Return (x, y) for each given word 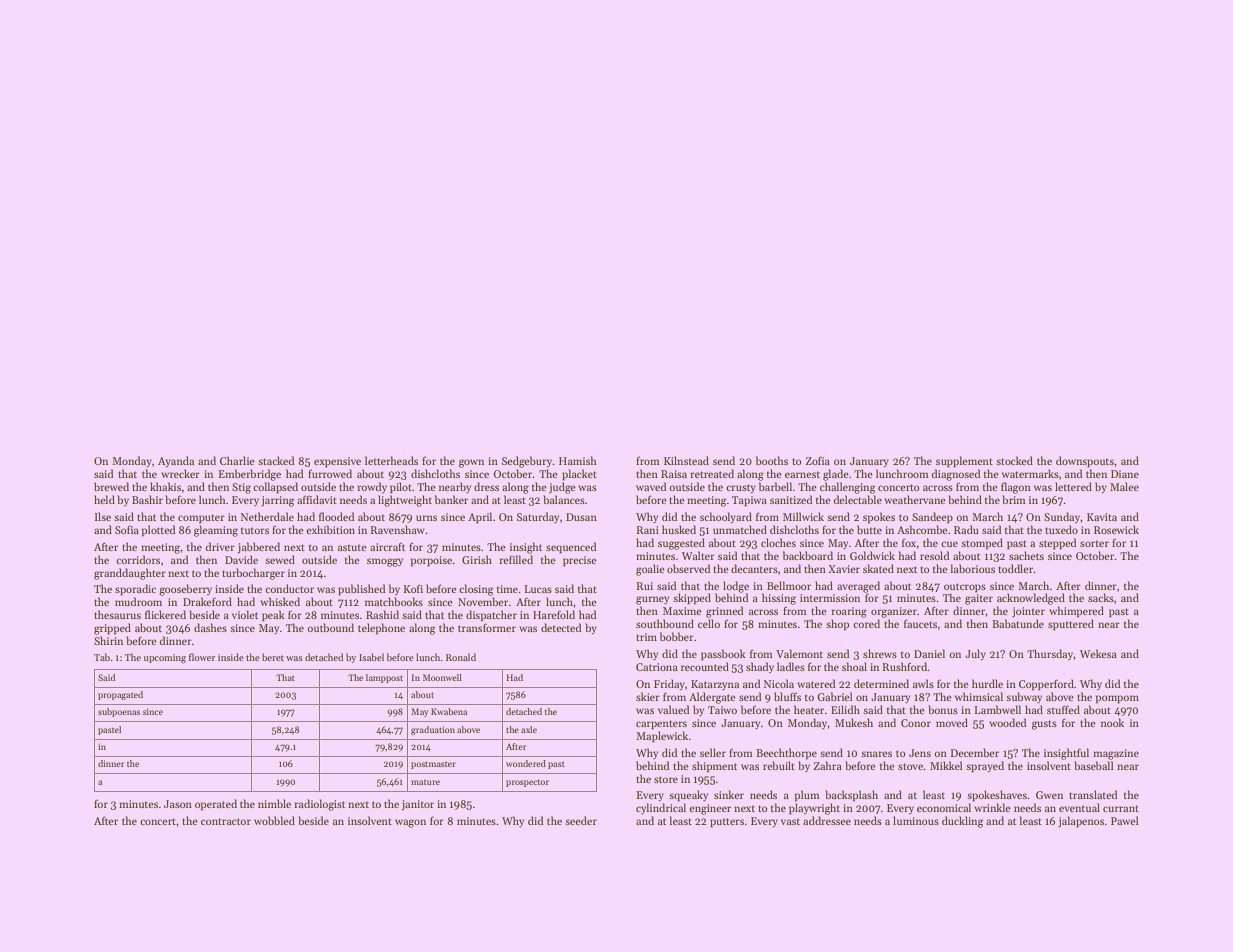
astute (351, 547)
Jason (178, 804)
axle (529, 729)
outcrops (965, 588)
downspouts (1085, 462)
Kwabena (449, 711)
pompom (1117, 699)
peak (273, 616)
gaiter (979, 599)
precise (579, 561)
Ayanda (176, 461)
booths (772, 460)
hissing (779, 599)
